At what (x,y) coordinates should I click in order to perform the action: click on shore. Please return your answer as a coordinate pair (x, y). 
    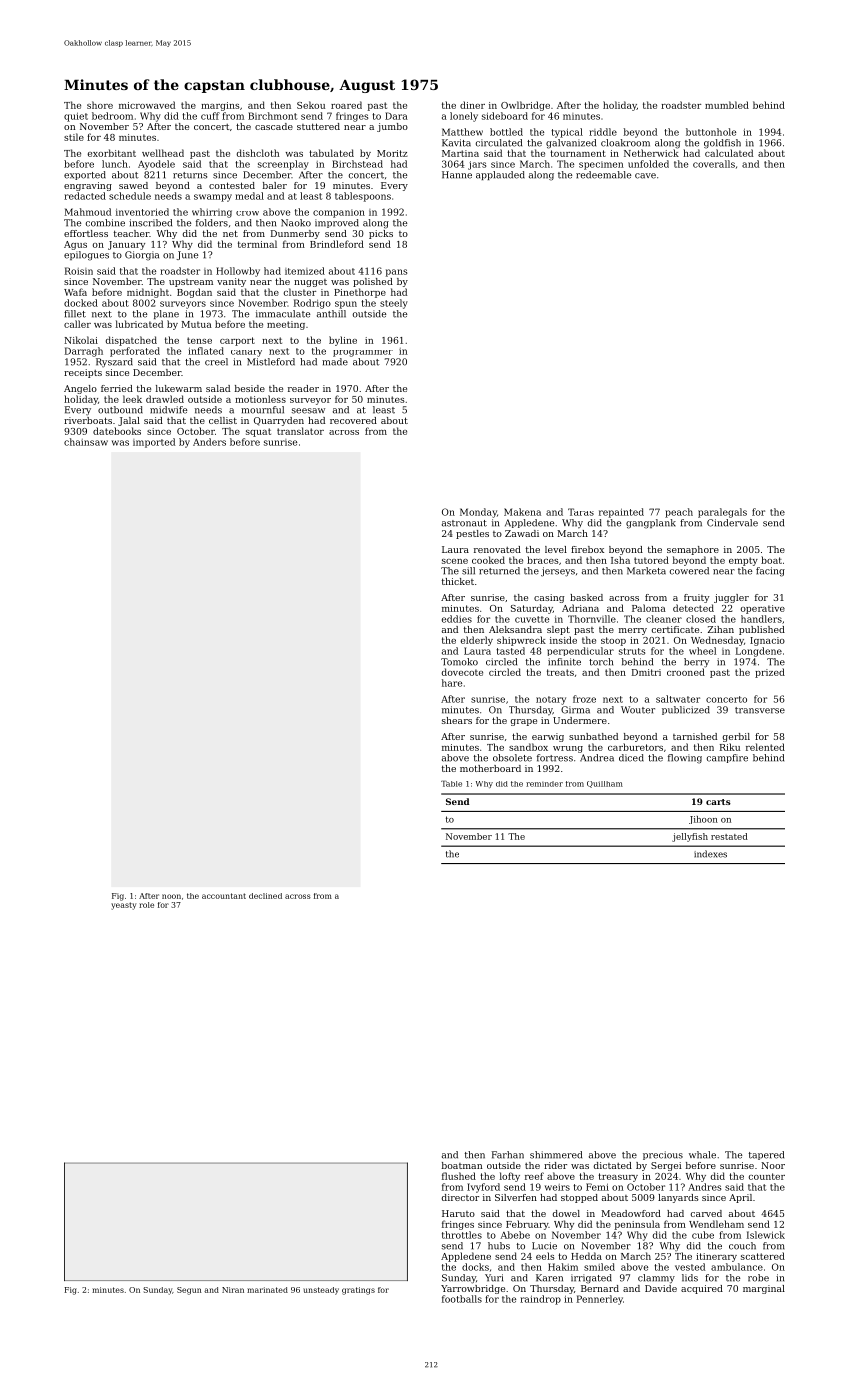
    Looking at the image, I should click on (100, 105).
